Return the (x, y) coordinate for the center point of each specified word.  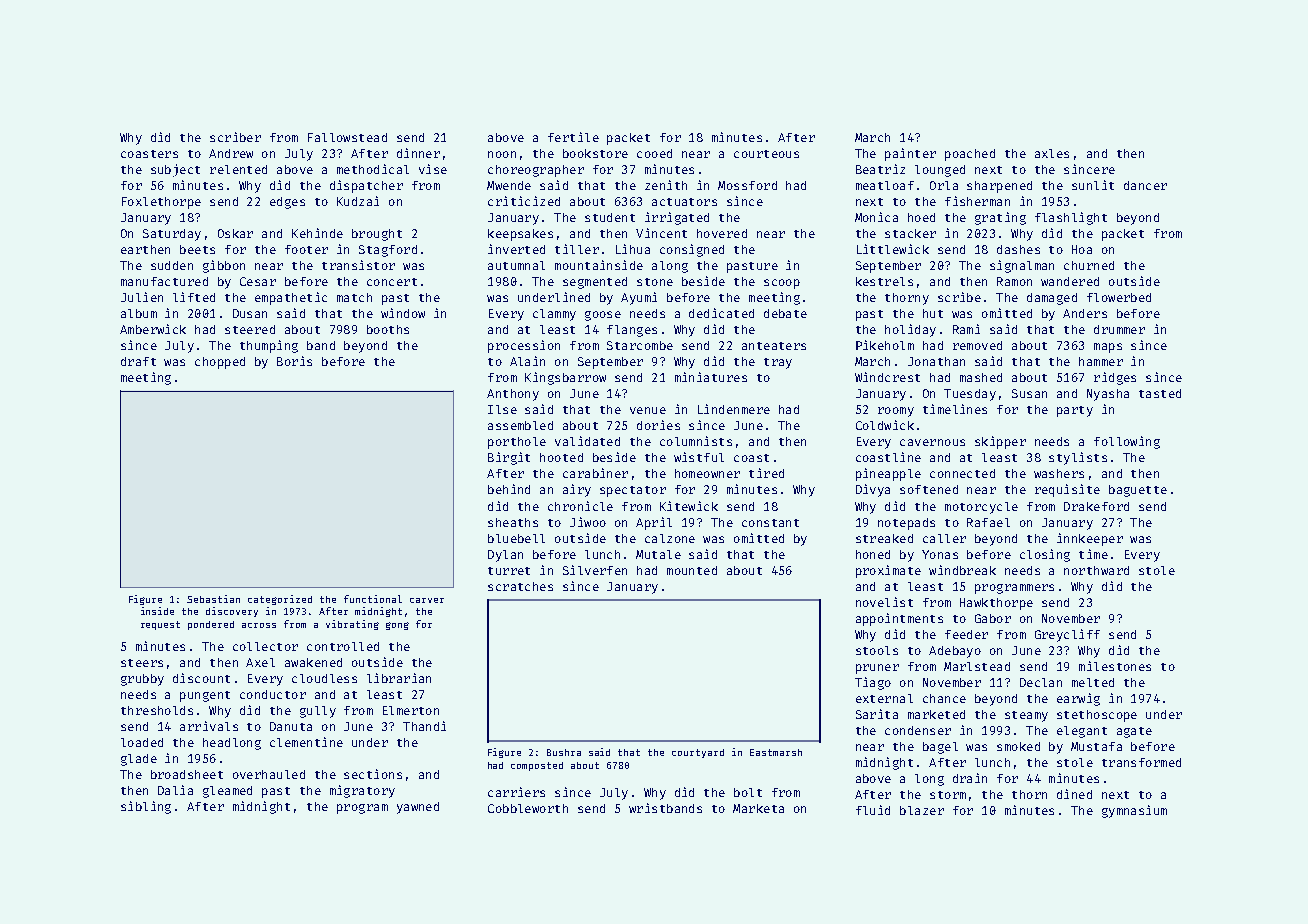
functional (373, 599)
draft (138, 361)
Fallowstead (347, 137)
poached (970, 155)
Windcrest (887, 377)
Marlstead (977, 666)
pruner (877, 669)
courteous (766, 154)
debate (785, 313)
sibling (146, 807)
